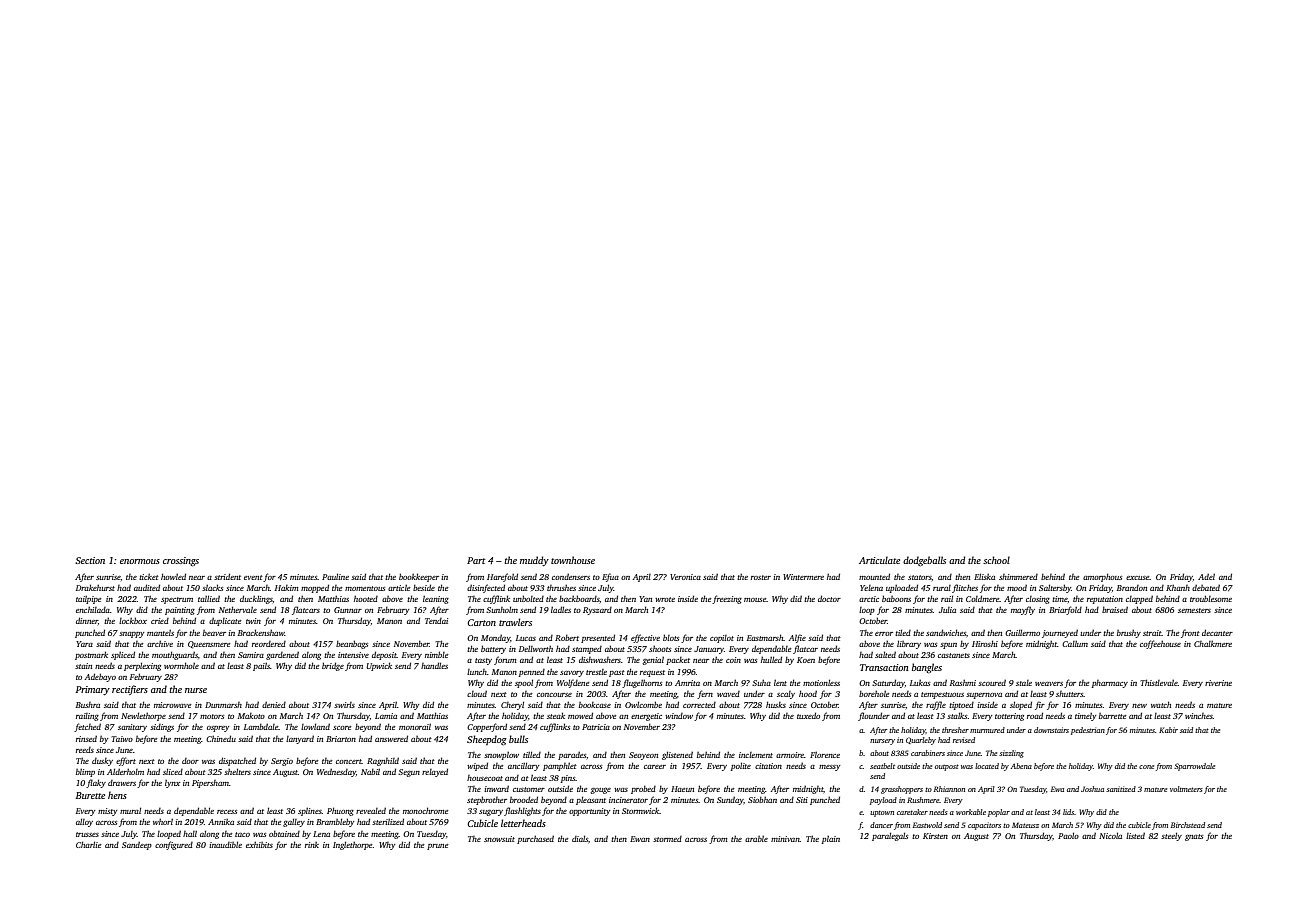 This screenshot has width=1308, height=924. What do you see at coordinates (518, 739) in the screenshot?
I see `bulls` at bounding box center [518, 739].
